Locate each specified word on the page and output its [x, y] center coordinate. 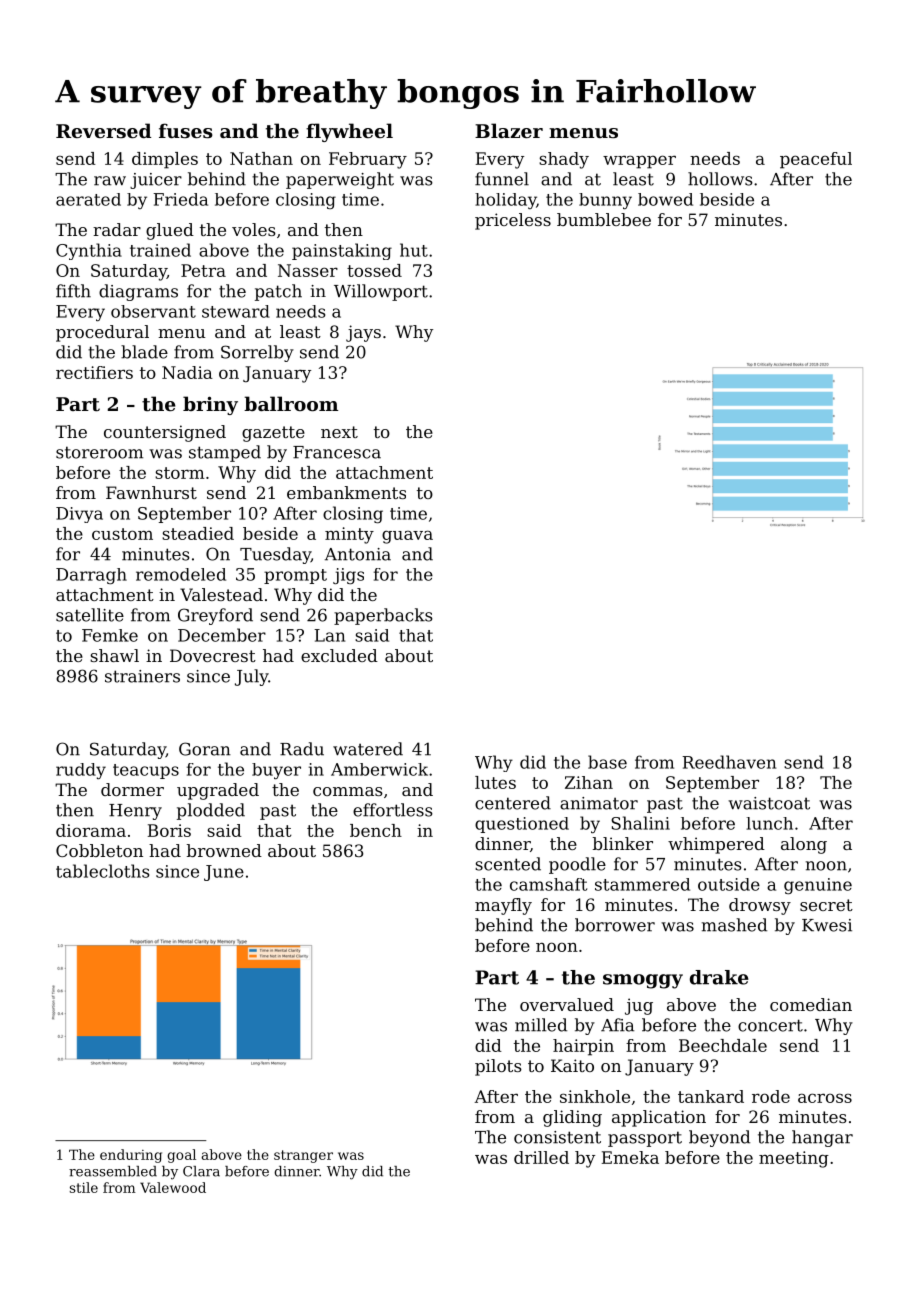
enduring [131, 1156]
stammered [642, 884]
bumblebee [604, 219]
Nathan [261, 158]
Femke [110, 635]
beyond [719, 1138]
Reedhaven [729, 762]
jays [363, 333]
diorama [91, 830]
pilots [498, 1067]
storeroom [99, 452]
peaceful [816, 160]
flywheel [349, 132]
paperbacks [383, 616]
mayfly [503, 906]
